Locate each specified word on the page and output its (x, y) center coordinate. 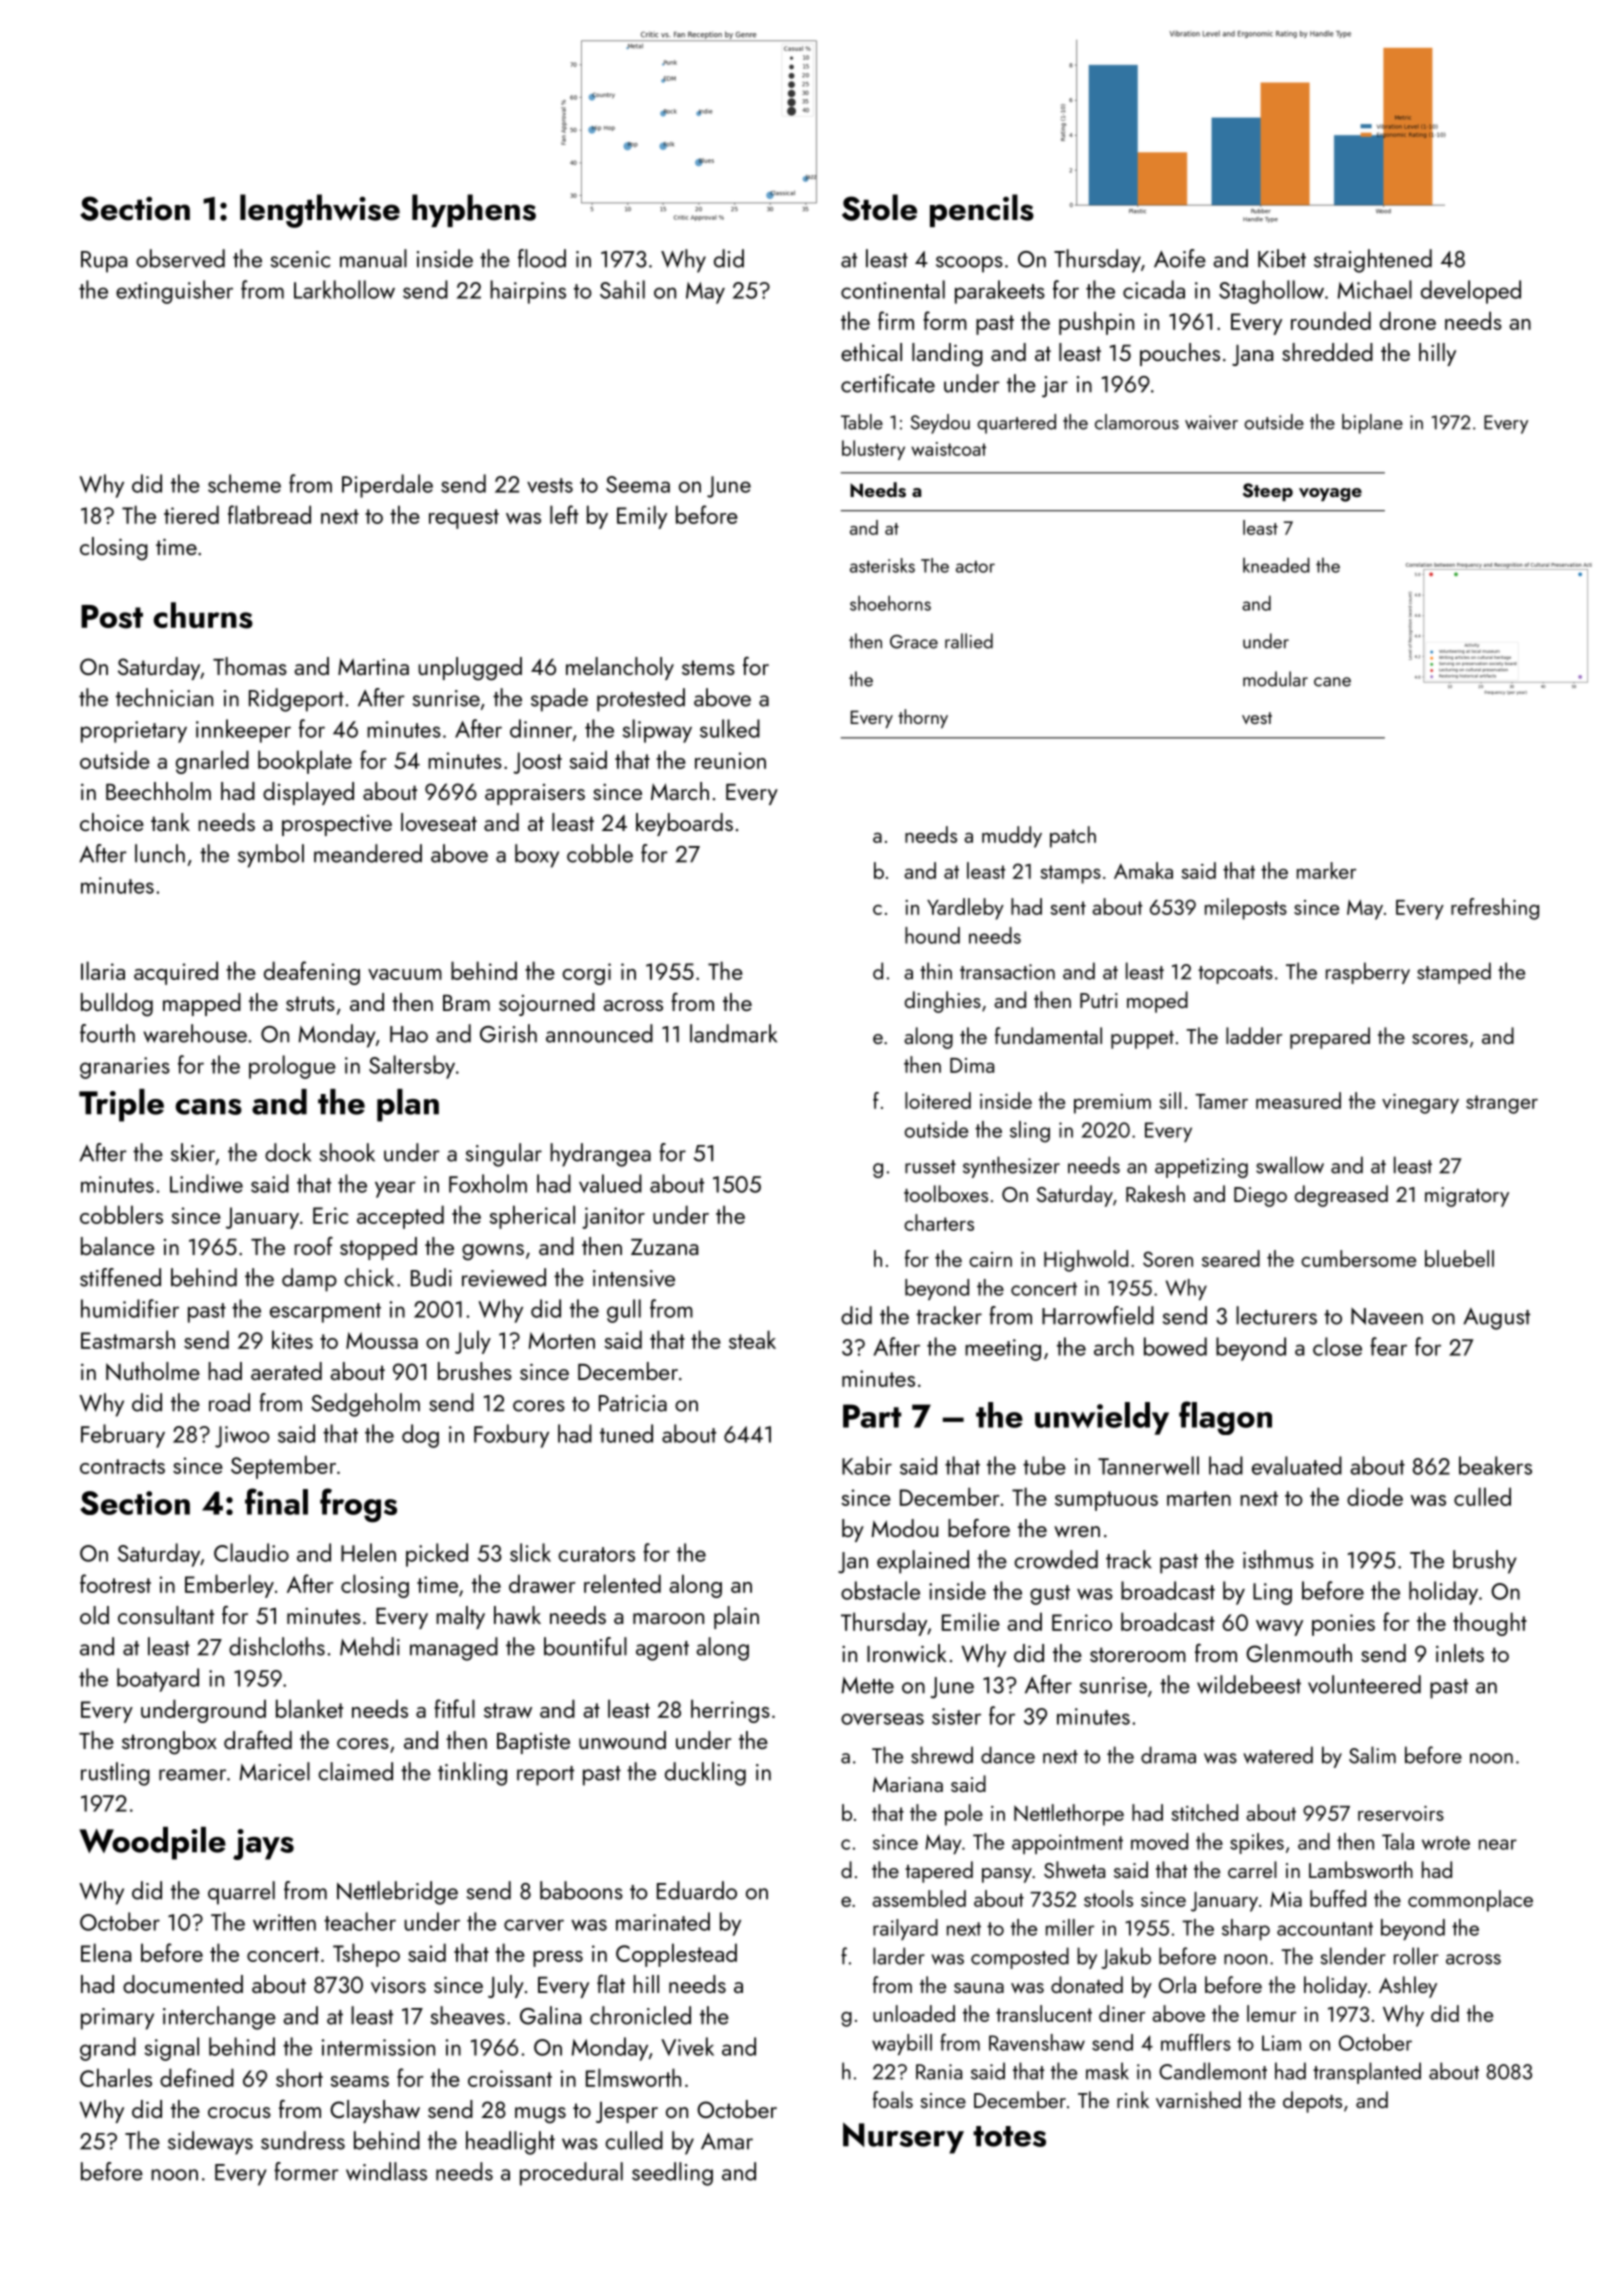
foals (893, 2099)
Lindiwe (206, 1183)
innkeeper (243, 731)
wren (1077, 1532)
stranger (1502, 1104)
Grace (914, 642)
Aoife (1180, 258)
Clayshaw (375, 2111)
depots (1312, 2102)
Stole (879, 207)
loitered (938, 1100)
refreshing (1495, 909)
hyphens (474, 210)
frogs (358, 1505)
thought (1490, 1624)
